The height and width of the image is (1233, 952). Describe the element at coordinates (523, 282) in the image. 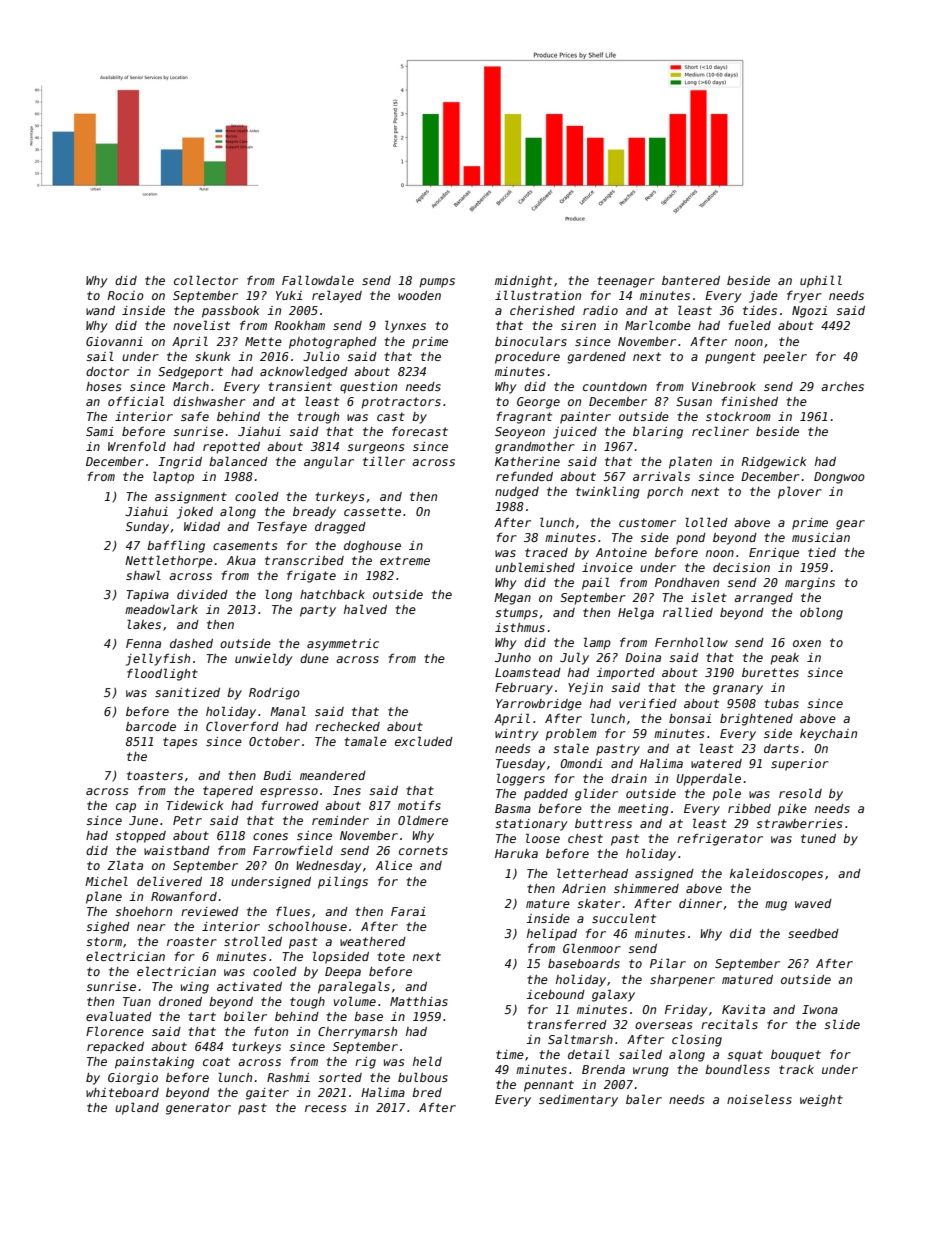

I see `midnight` at that location.
